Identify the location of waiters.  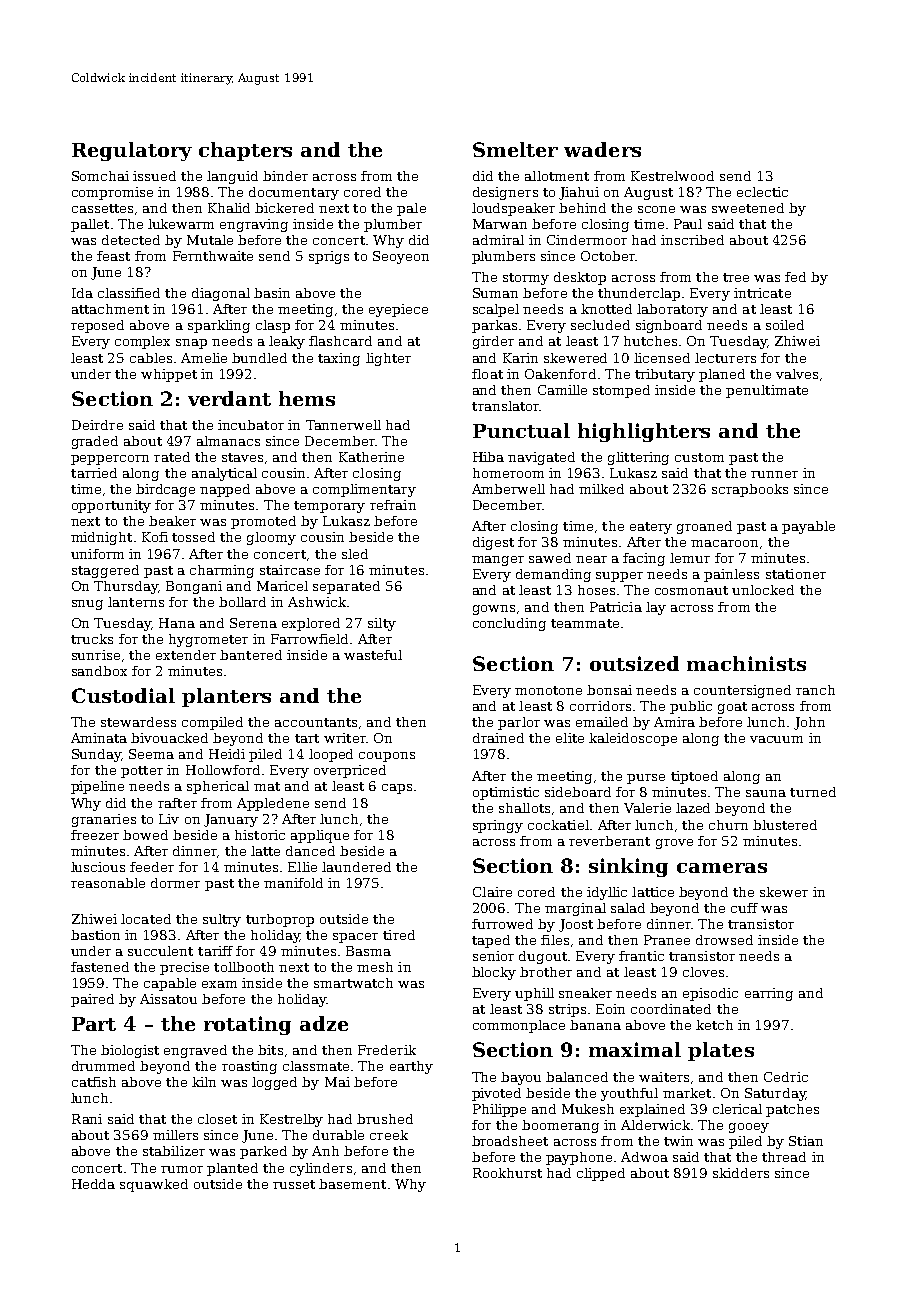
(664, 1077).
